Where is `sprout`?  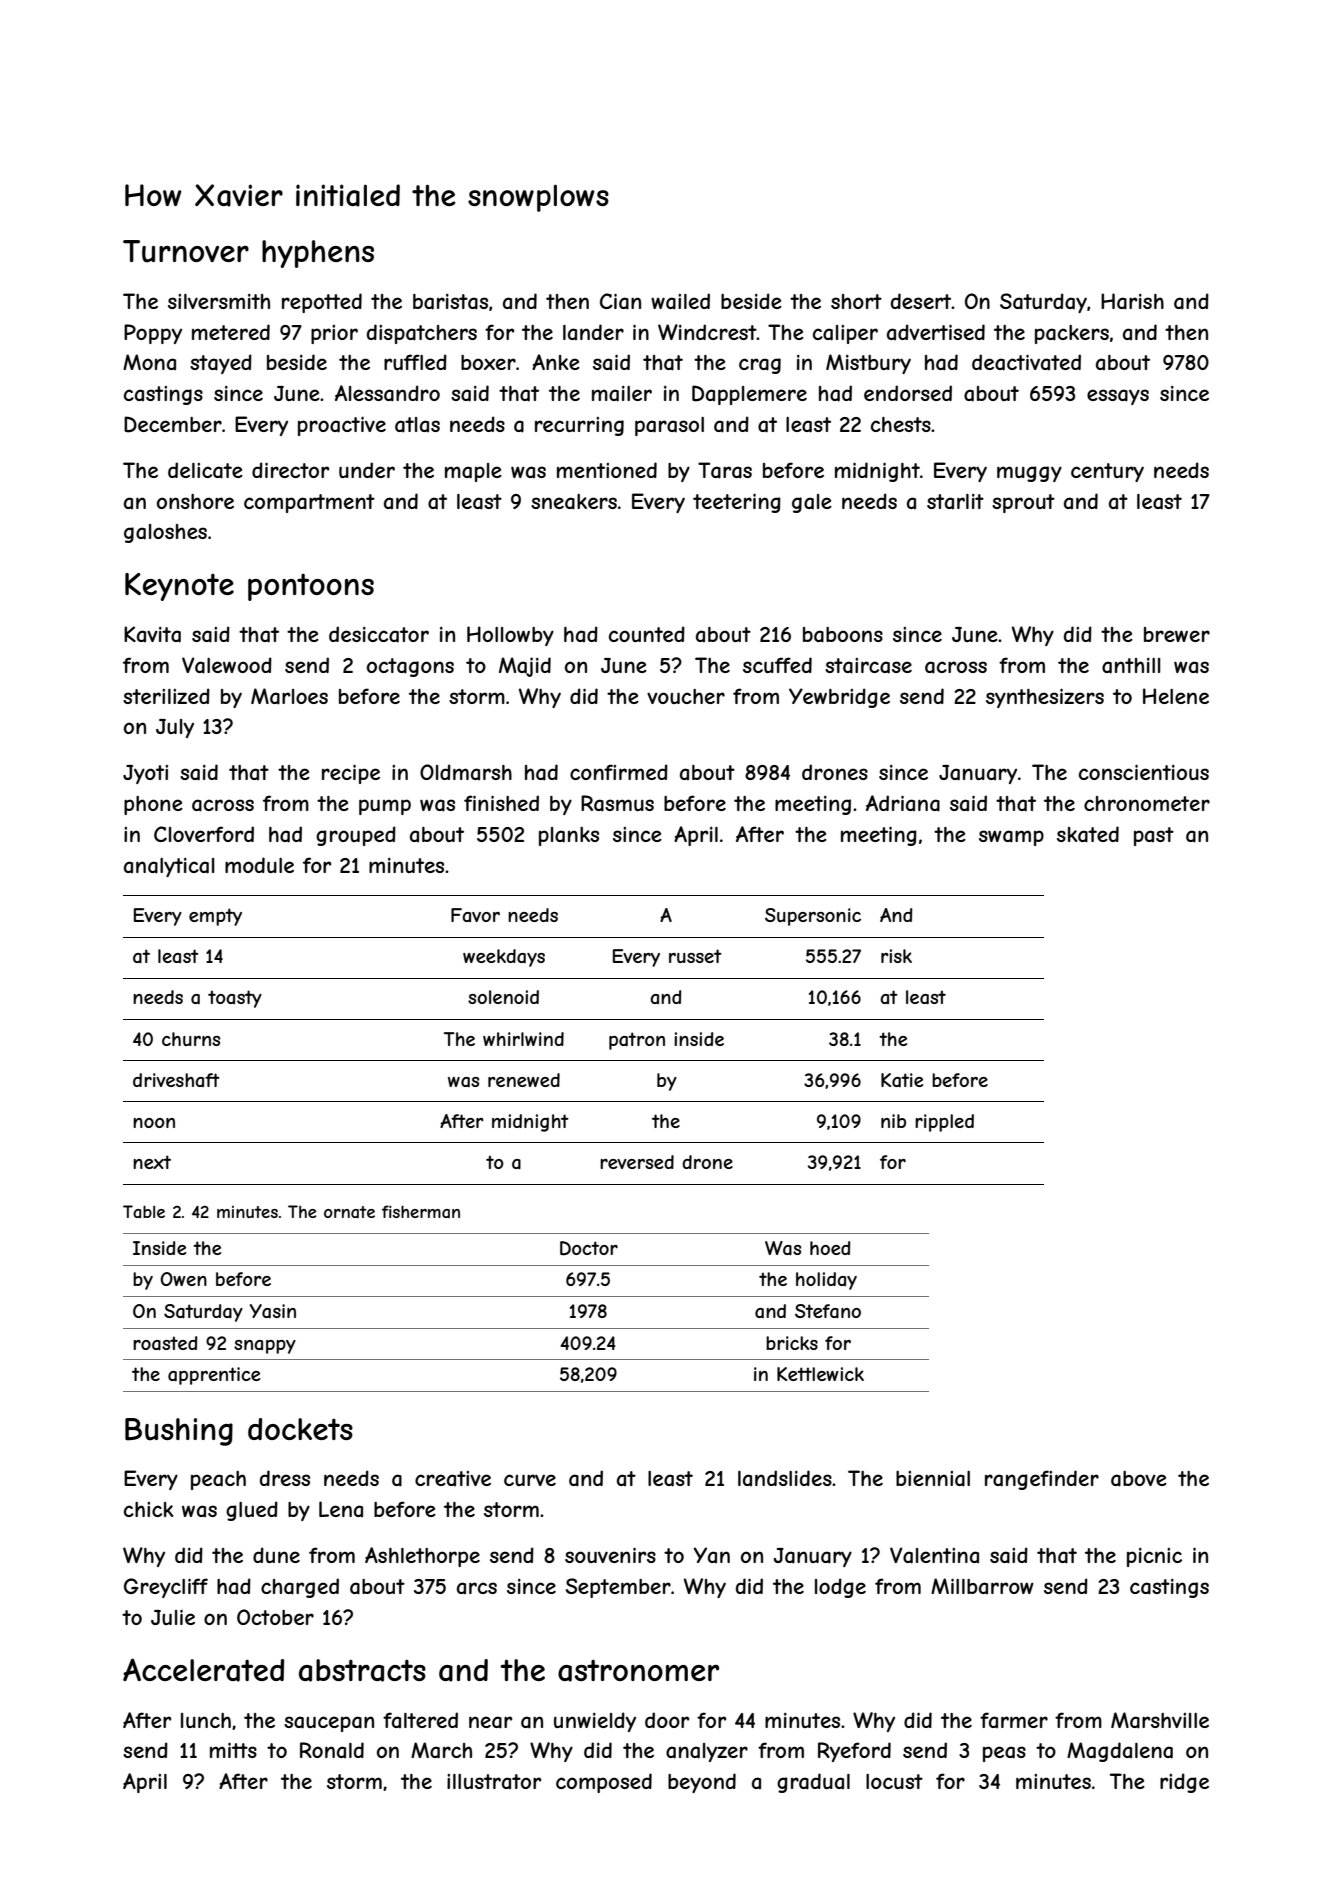 sprout is located at coordinates (1023, 503).
